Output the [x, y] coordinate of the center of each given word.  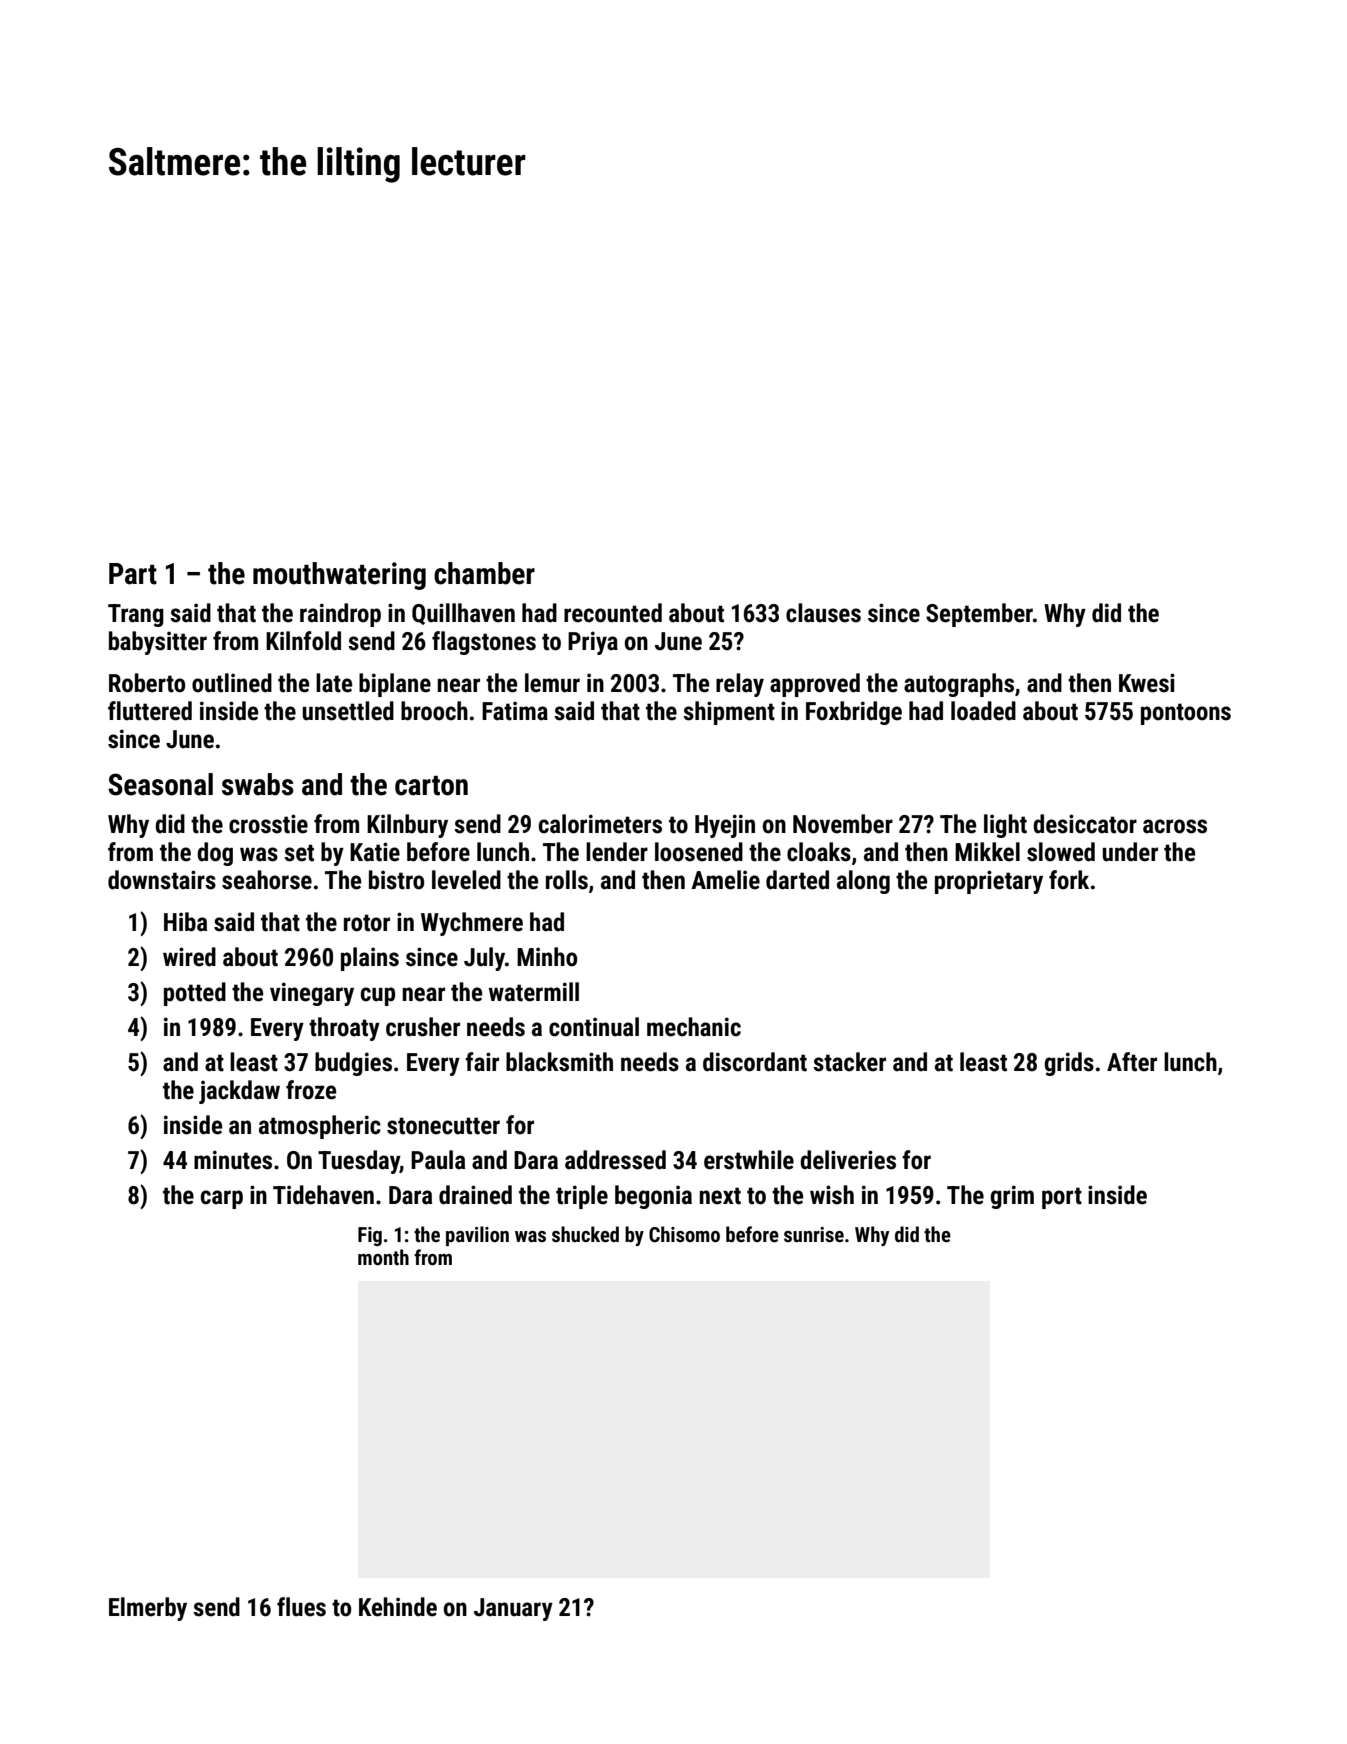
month [383, 1257]
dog [215, 854]
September [979, 615]
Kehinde [398, 1607]
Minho [547, 957]
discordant [755, 1062]
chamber [484, 573]
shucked [585, 1234]
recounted [613, 613]
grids [1069, 1064]
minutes [233, 1160]
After [1132, 1062]
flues [301, 1607]
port [1062, 1198]
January [513, 1609]
